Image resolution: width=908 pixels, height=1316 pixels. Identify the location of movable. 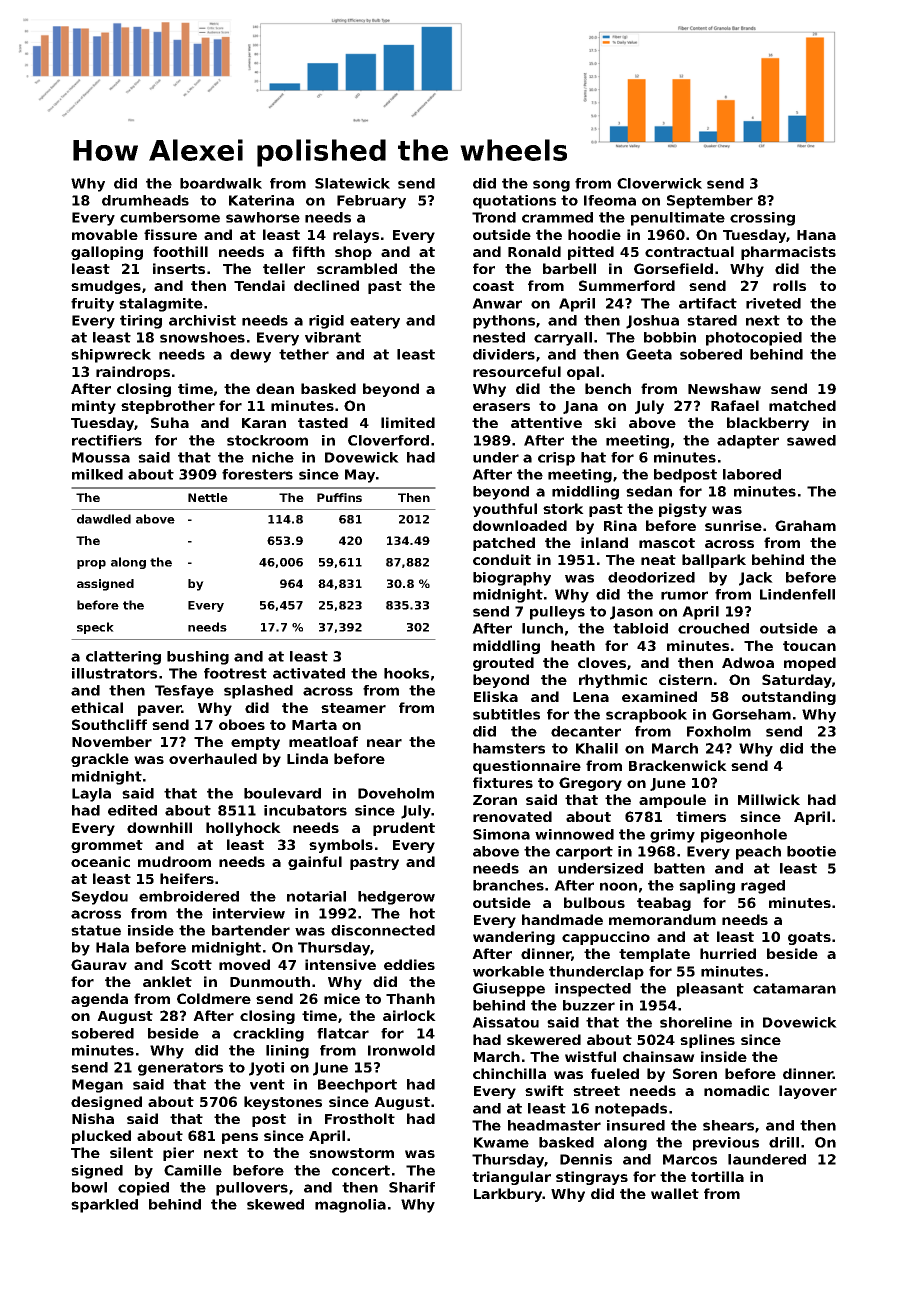
(105, 234).
